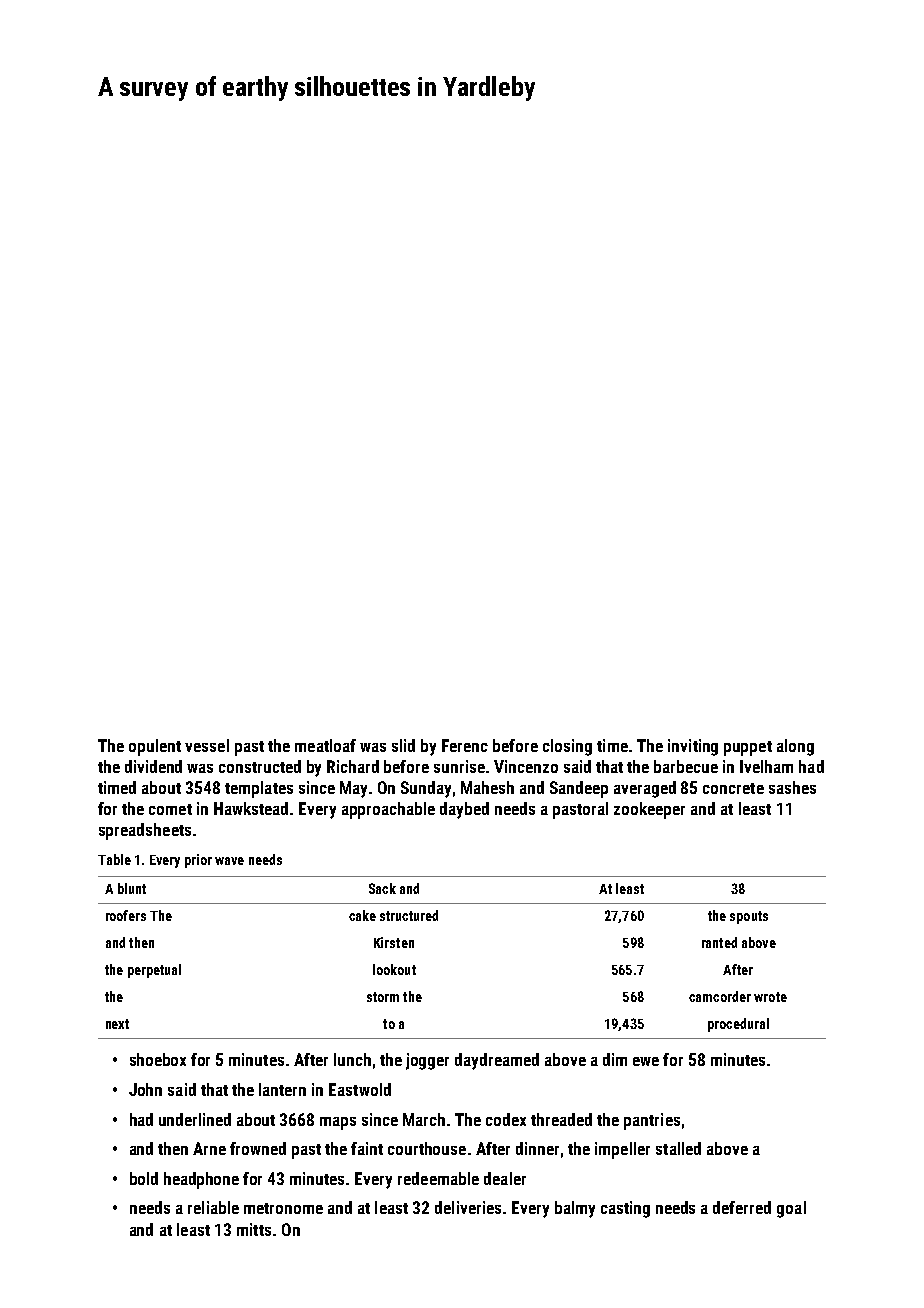 The width and height of the screenshot is (924, 1308). I want to click on spouts, so click(749, 917).
